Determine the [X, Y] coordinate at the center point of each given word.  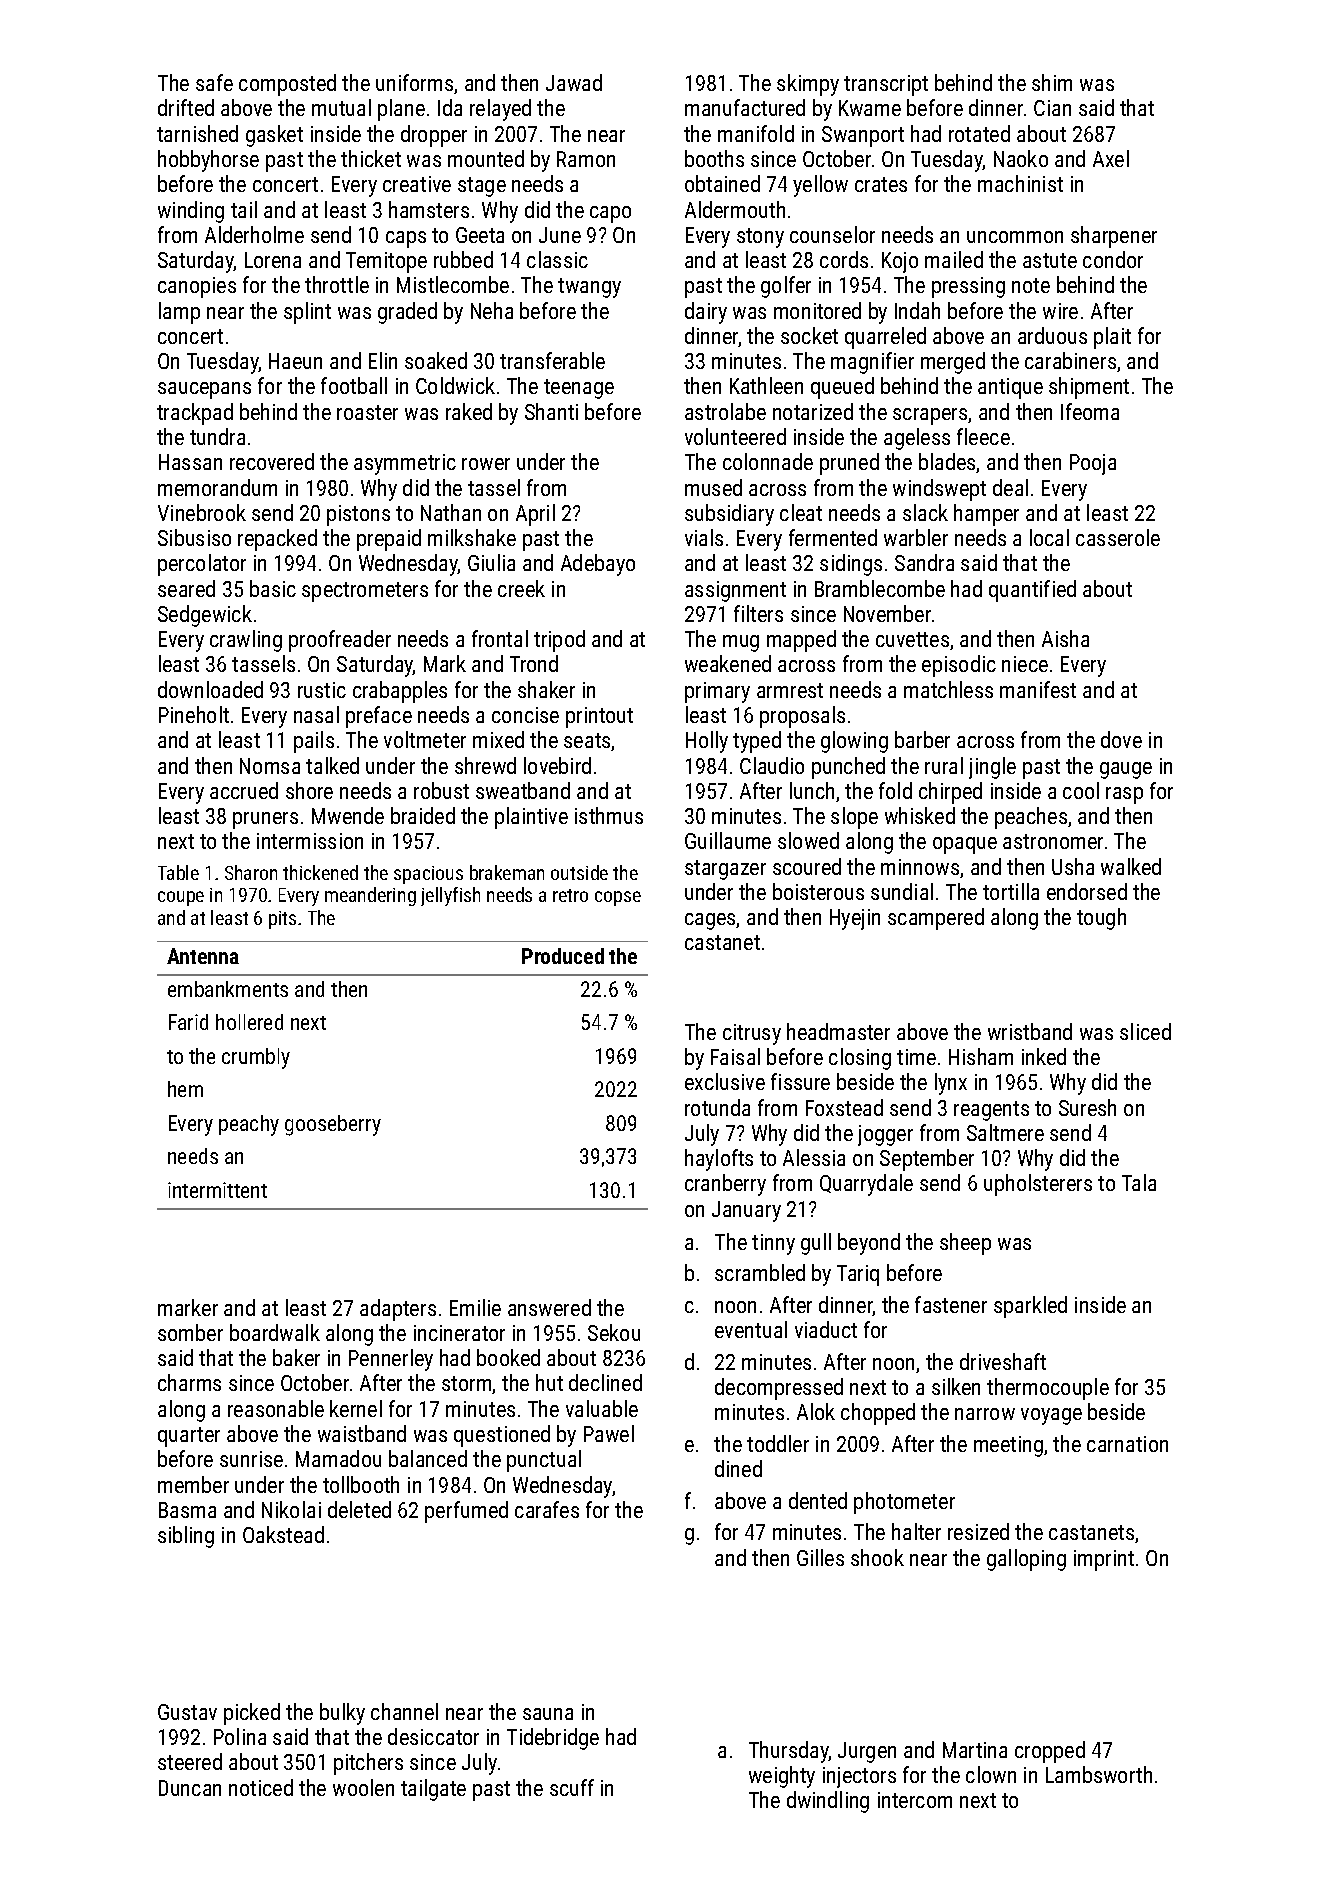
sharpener [1114, 237]
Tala [1139, 1182]
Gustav [187, 1712]
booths [714, 158]
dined [738, 1468]
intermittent [217, 1190]
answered [549, 1307]
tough [1101, 919]
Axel [1111, 158]
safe [214, 82]
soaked [436, 360]
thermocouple [1048, 1389]
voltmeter [425, 739]
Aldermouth [735, 209]
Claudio [772, 765]
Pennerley [391, 1360]
